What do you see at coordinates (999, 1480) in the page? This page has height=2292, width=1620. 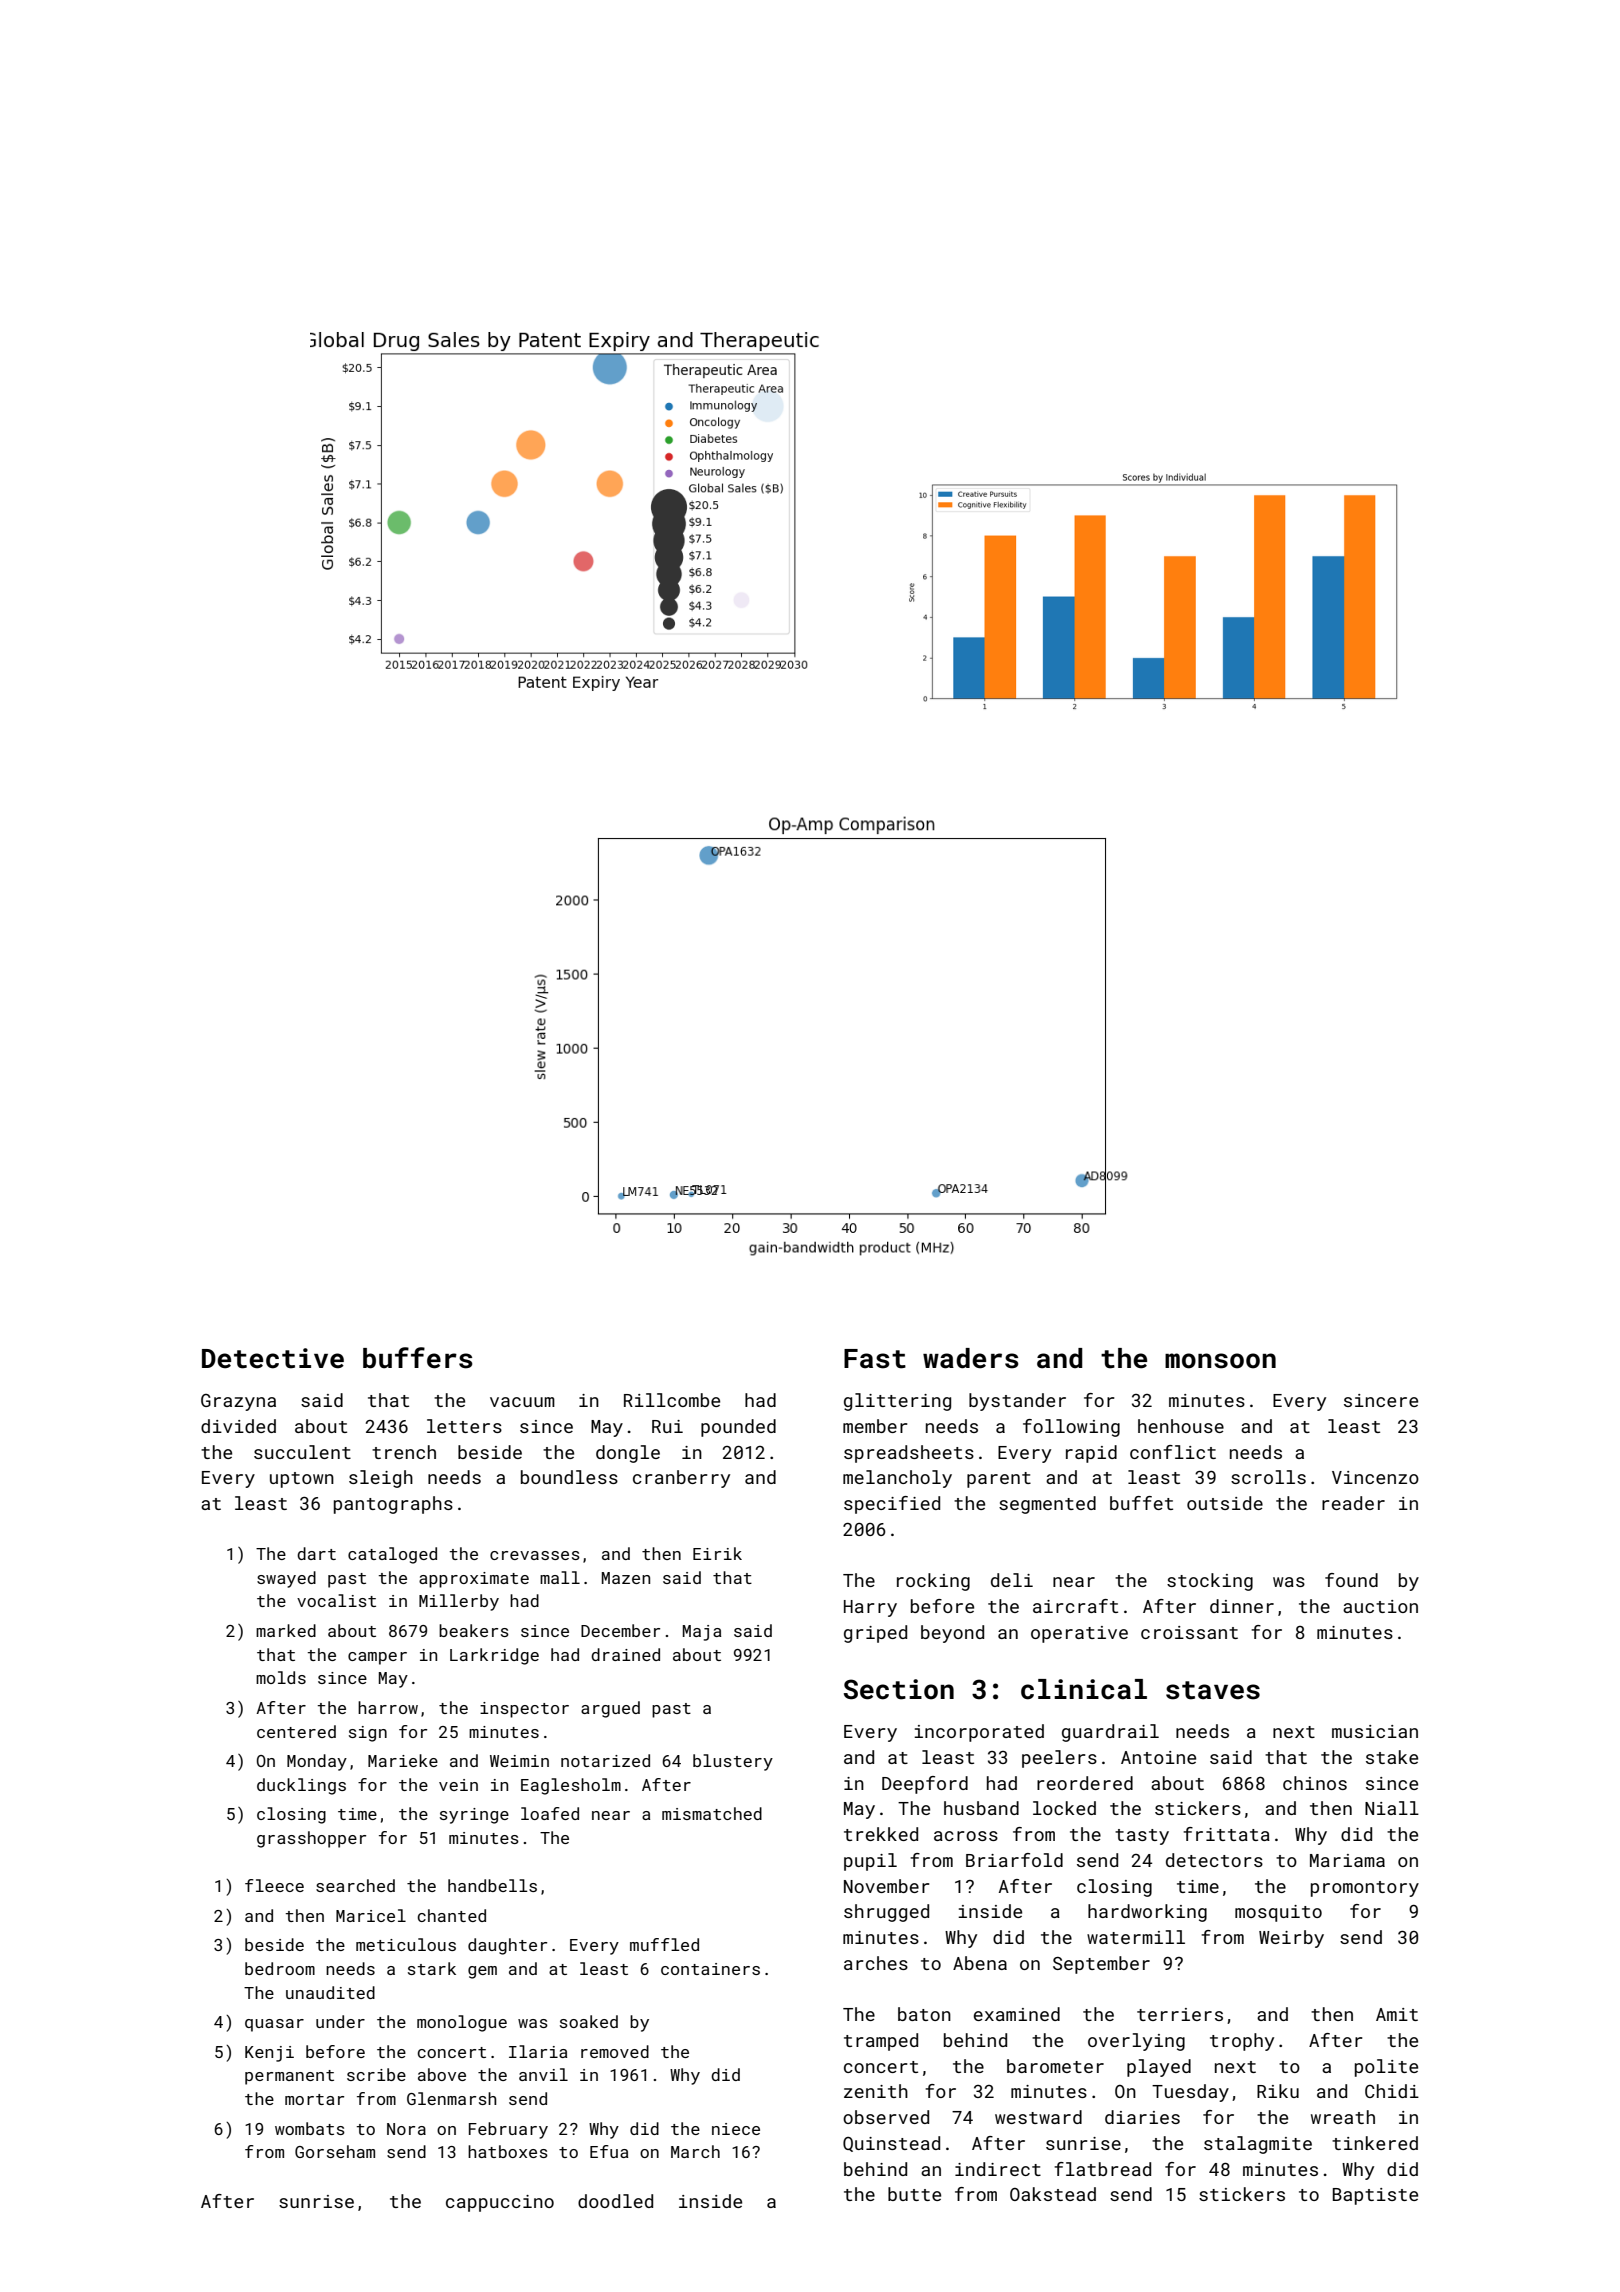 I see `parent` at bounding box center [999, 1480].
